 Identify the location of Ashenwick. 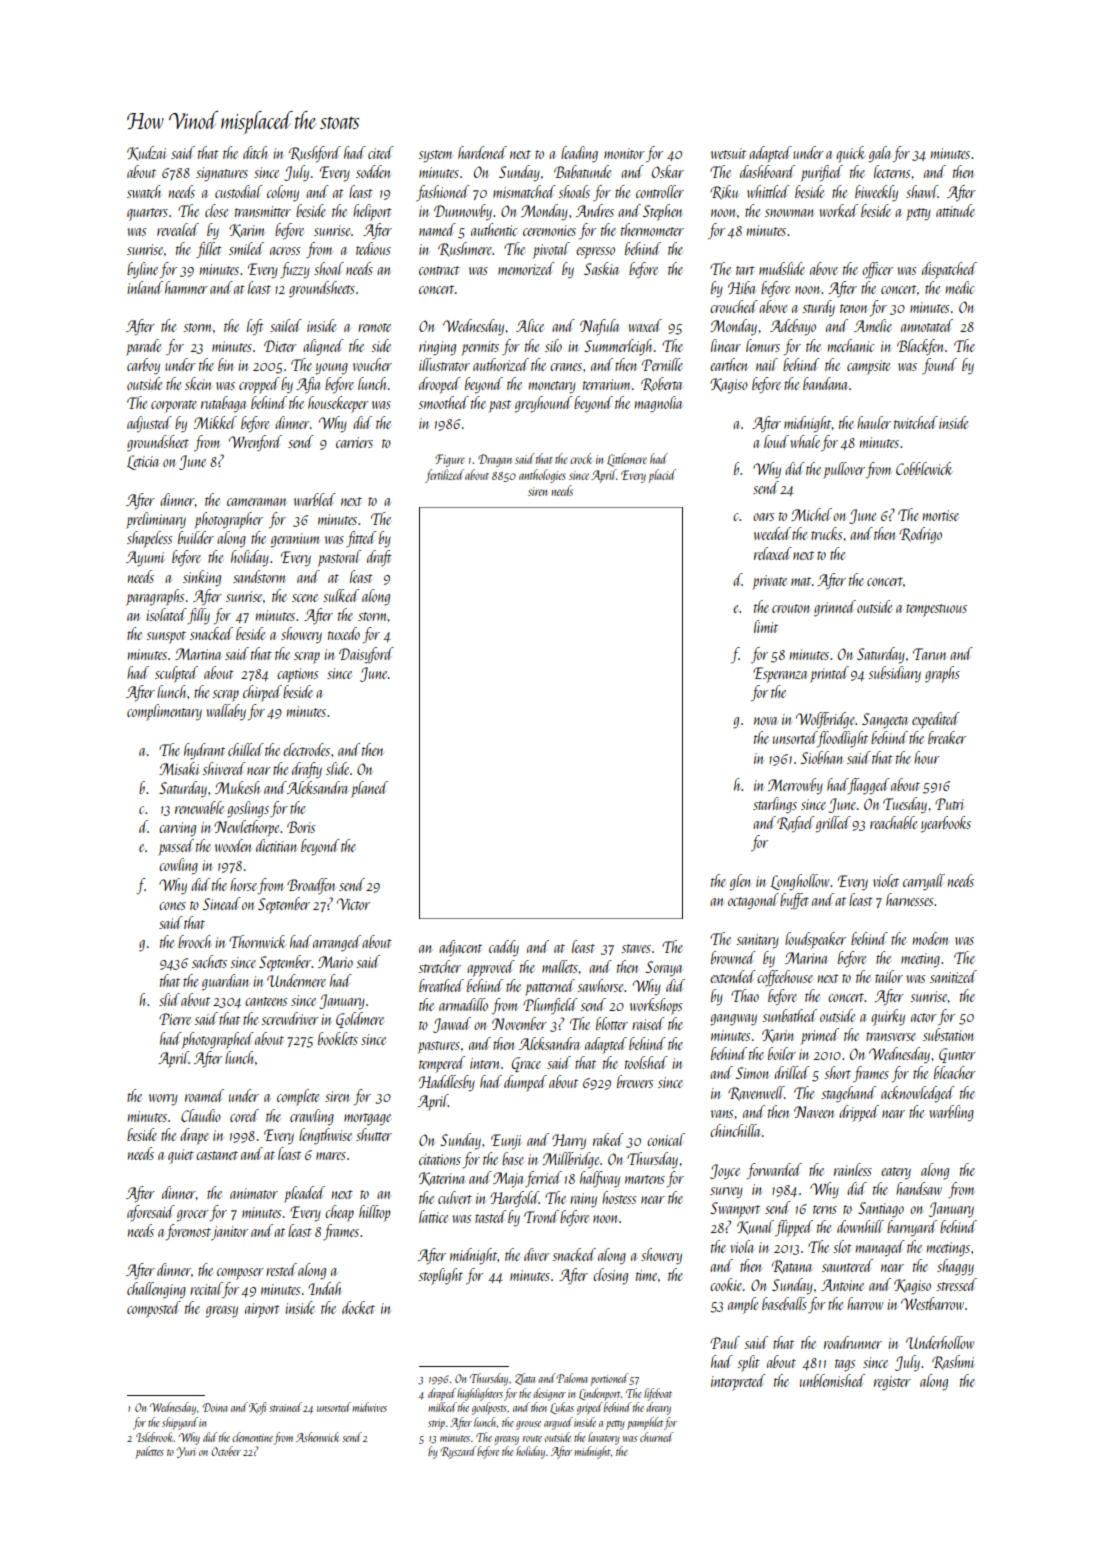
(317, 1437).
